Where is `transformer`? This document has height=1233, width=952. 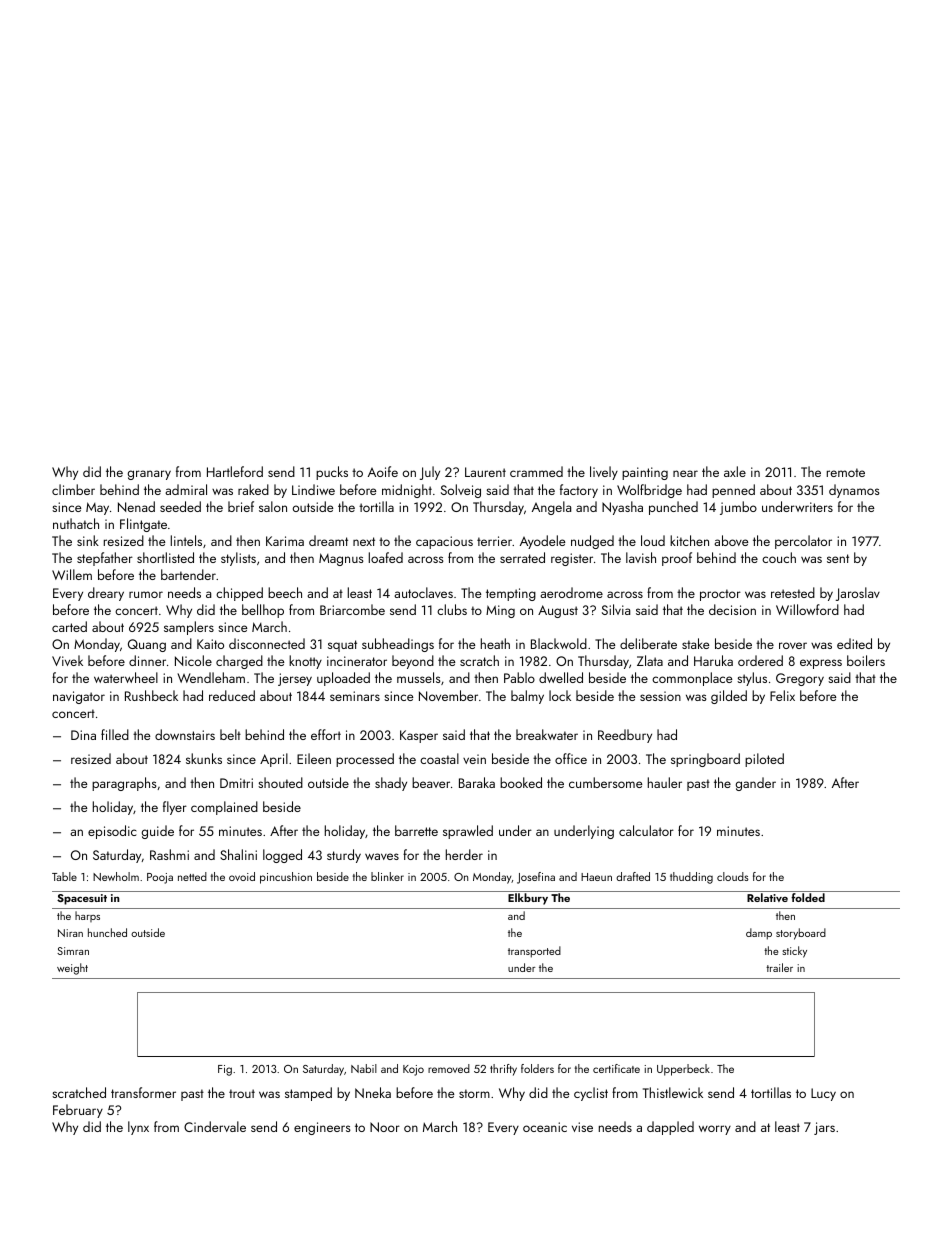 transformer is located at coordinates (143, 1092).
